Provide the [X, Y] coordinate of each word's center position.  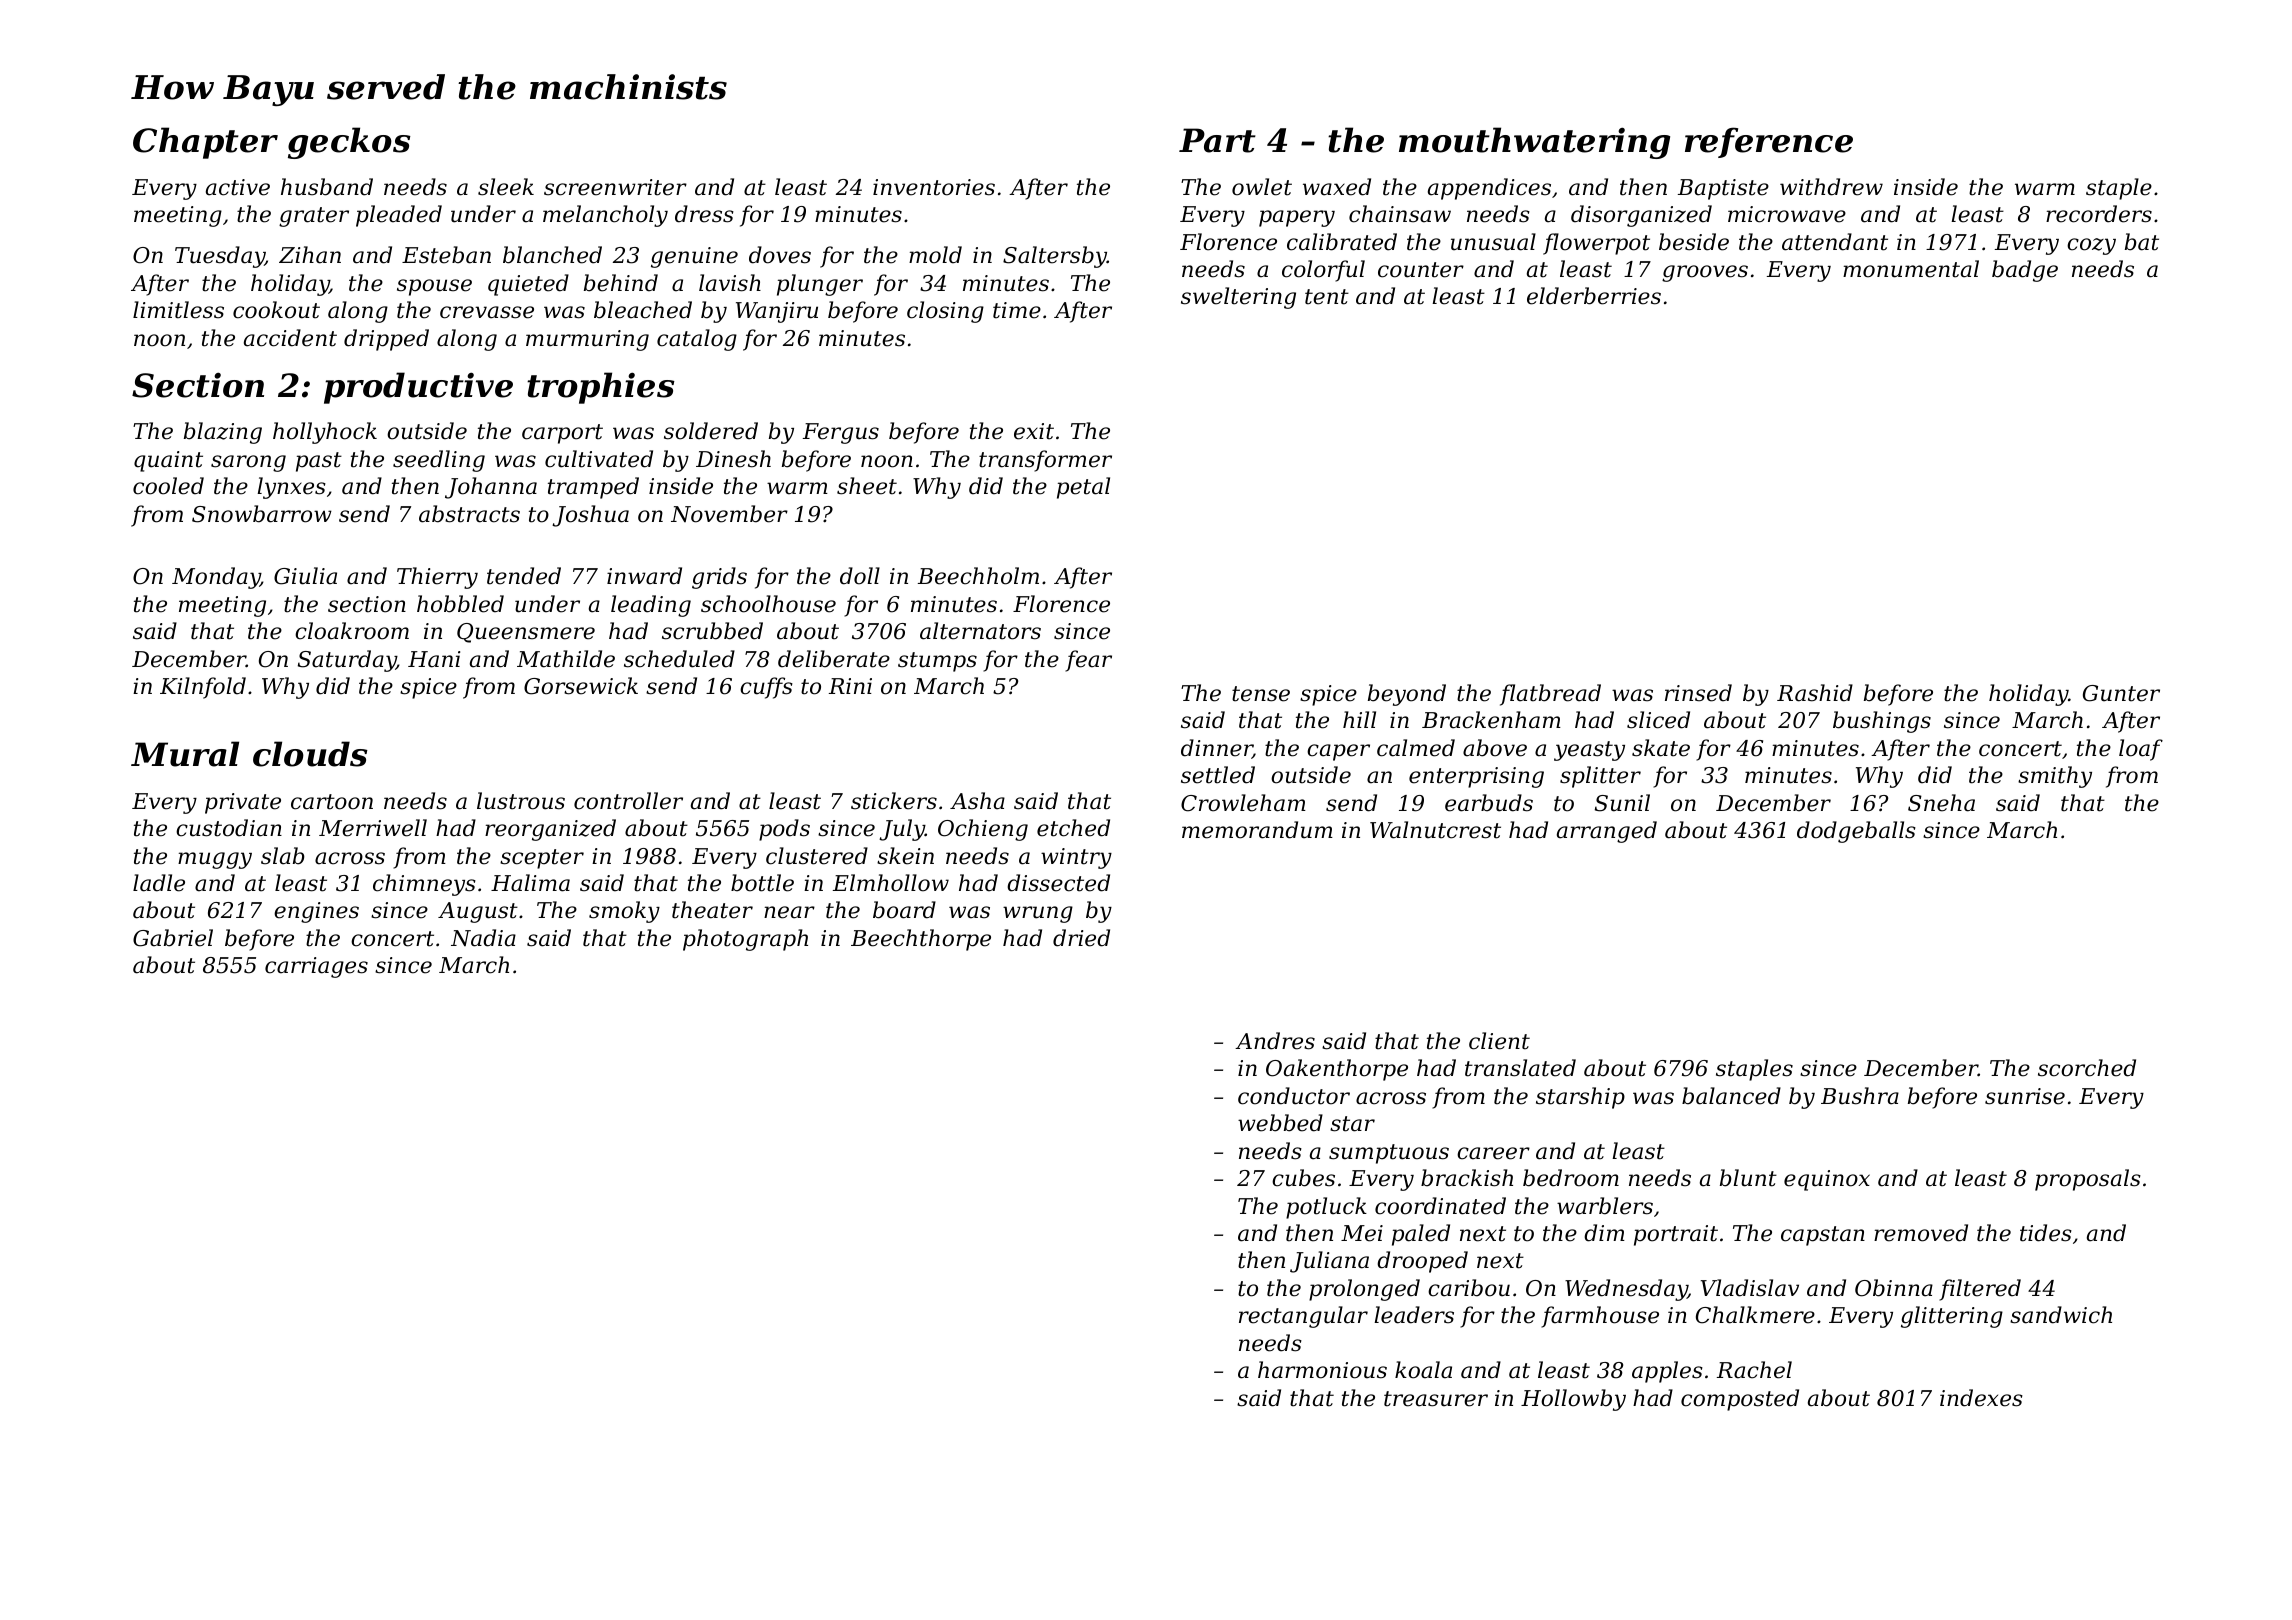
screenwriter [615, 187]
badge [2025, 271]
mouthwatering [1534, 143]
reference [1769, 142]
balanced [1731, 1096]
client [1499, 1041]
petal [1083, 488]
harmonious [1322, 1370]
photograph [745, 940]
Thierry [437, 578]
